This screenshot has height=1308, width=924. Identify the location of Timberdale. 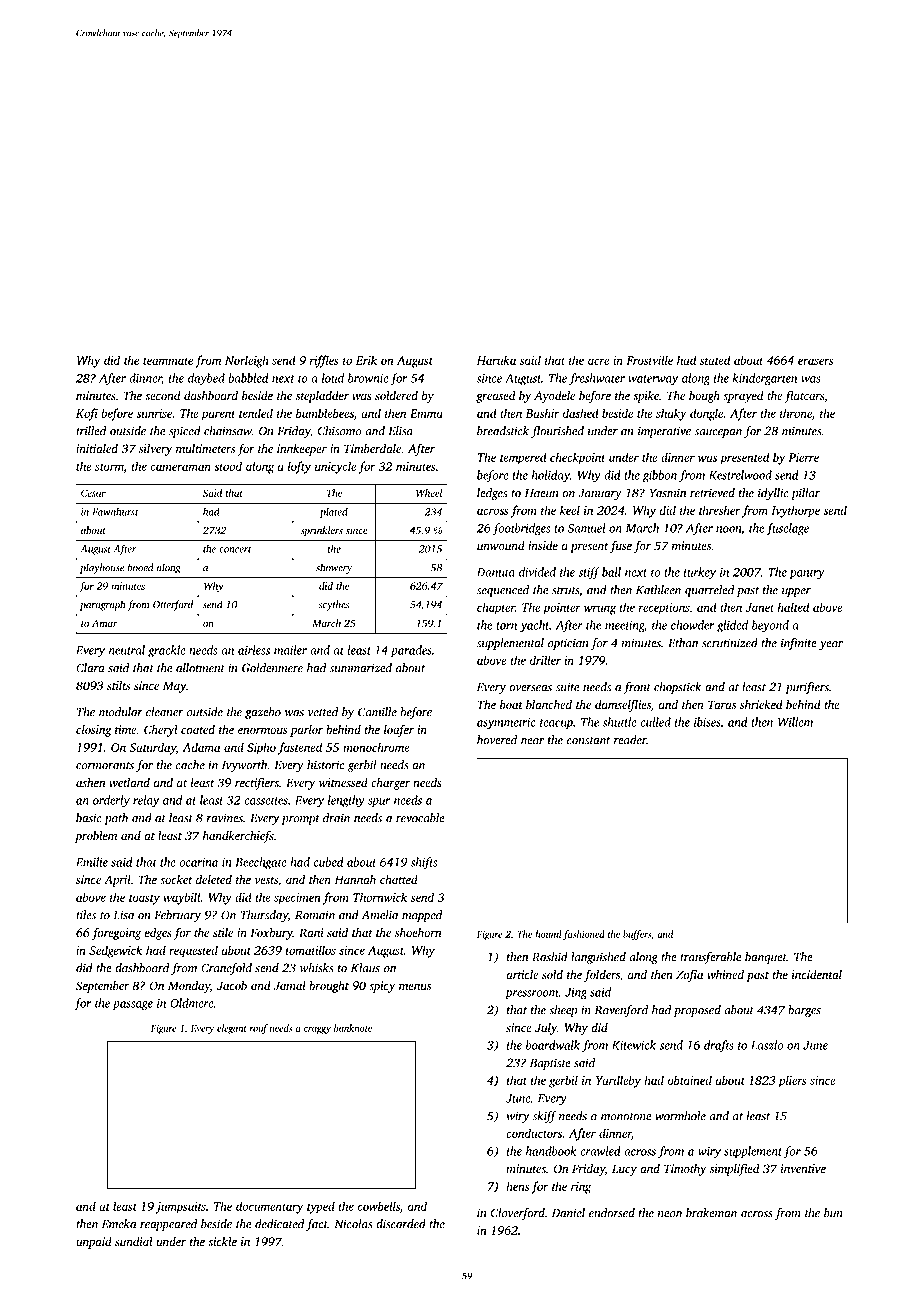
(372, 449).
